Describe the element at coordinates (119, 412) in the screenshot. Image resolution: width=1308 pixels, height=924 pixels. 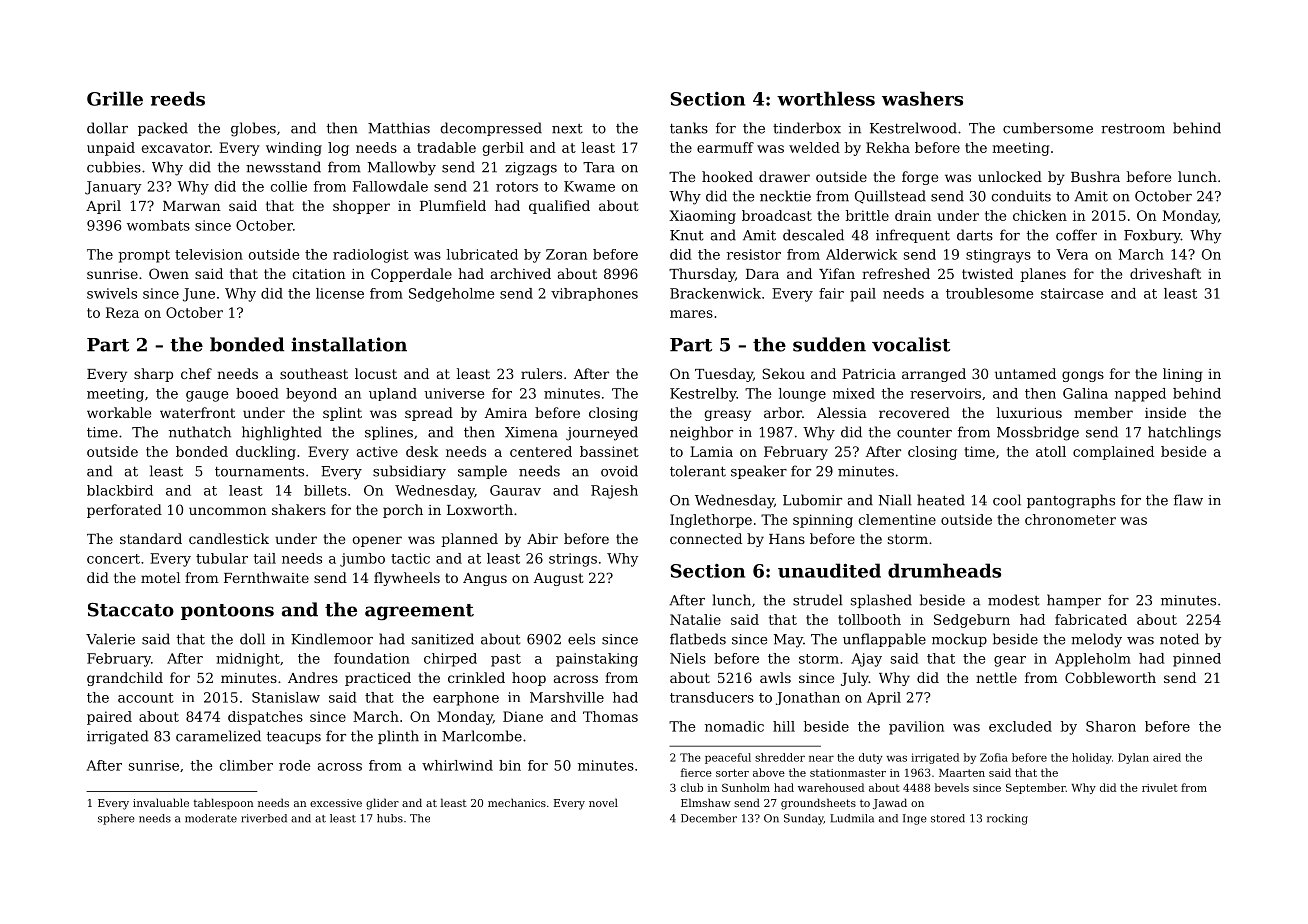
I see `workable` at that location.
